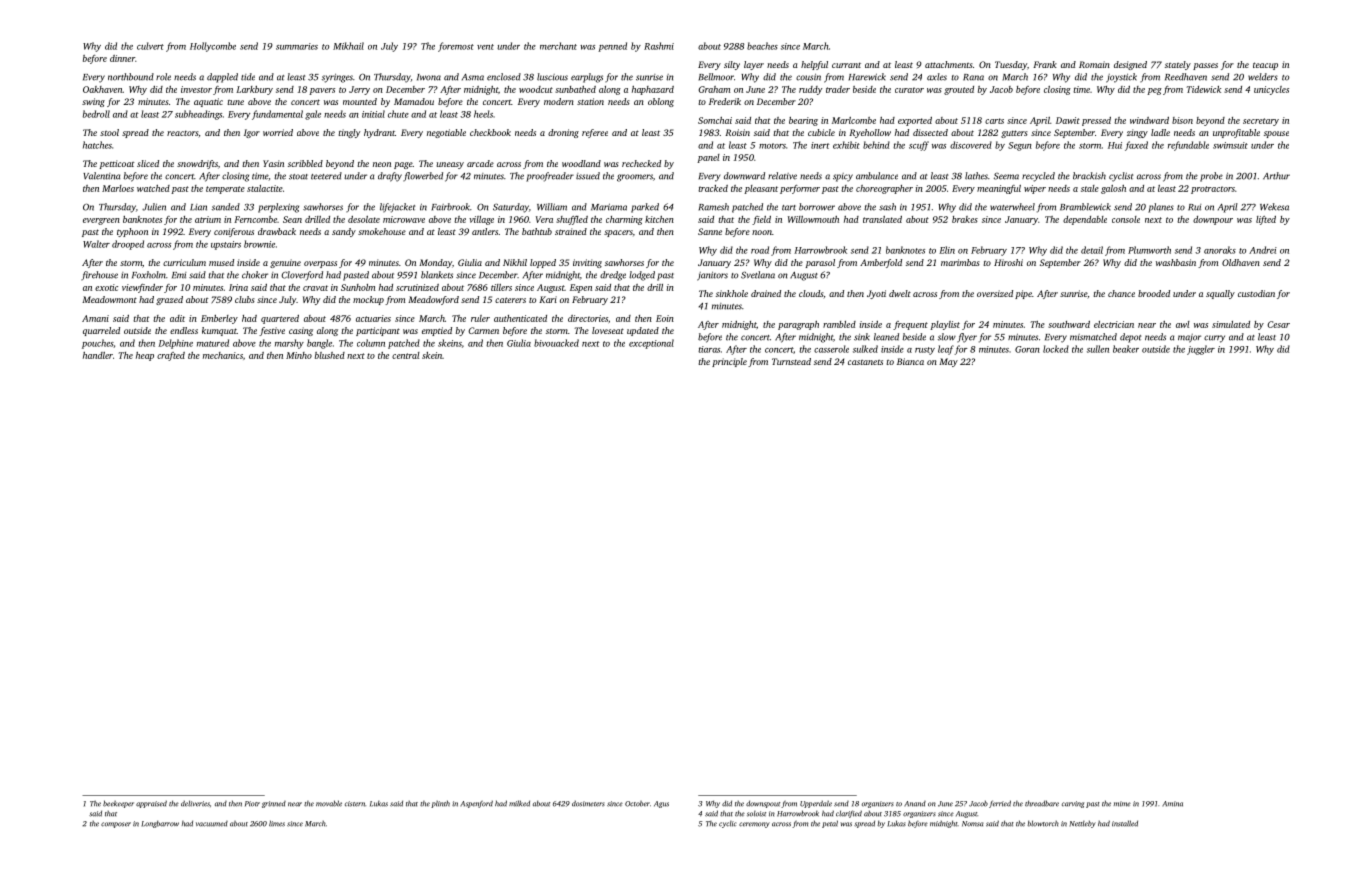 The height and width of the screenshot is (887, 1372). Describe the element at coordinates (763, 804) in the screenshot. I see `downspout` at that location.
